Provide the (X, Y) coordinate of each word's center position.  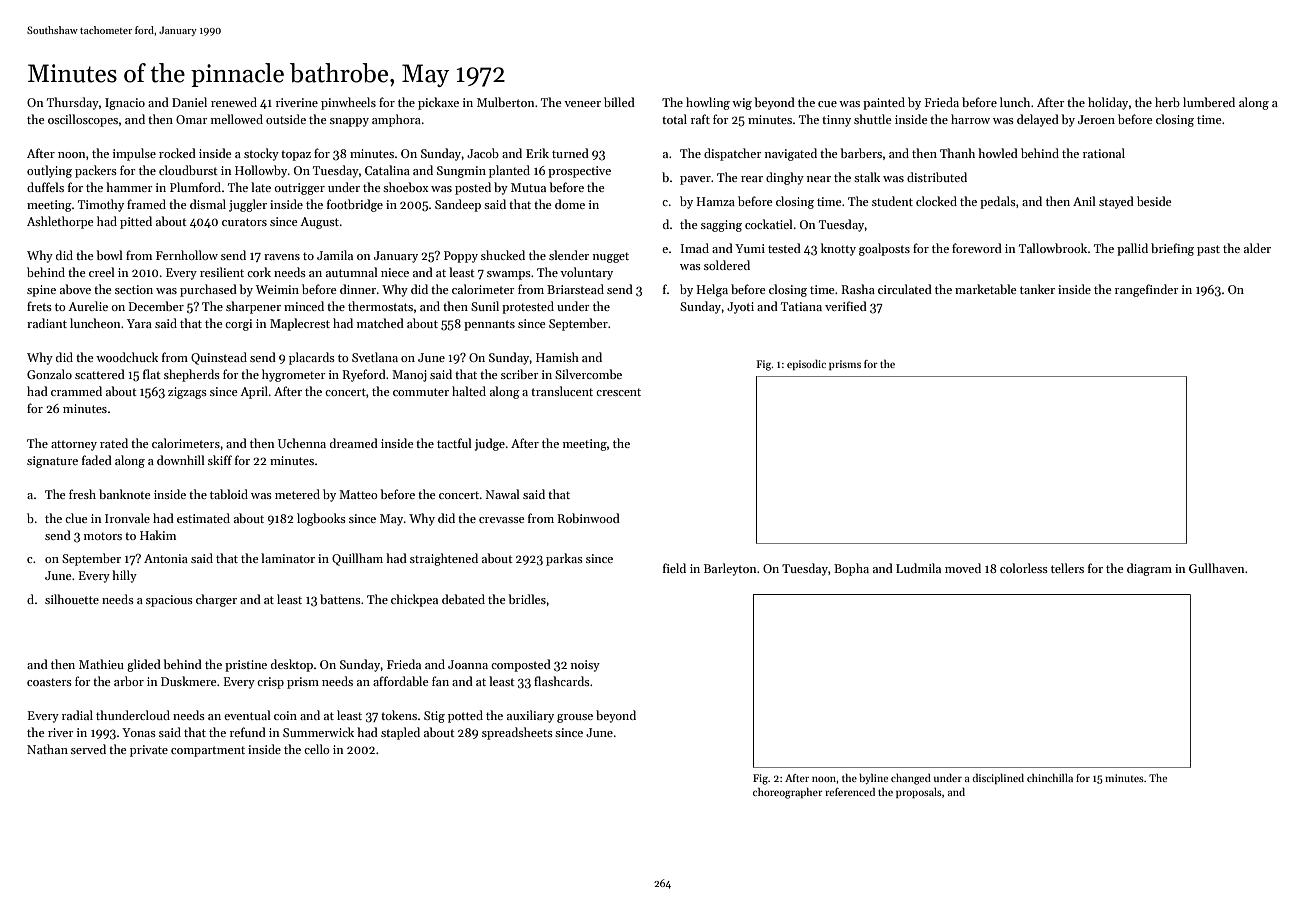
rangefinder (1147, 290)
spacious (169, 601)
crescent (618, 392)
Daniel (189, 102)
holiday (1108, 103)
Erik (537, 153)
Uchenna (302, 443)
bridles (527, 599)
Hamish (557, 357)
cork (259, 272)
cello (317, 749)
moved (963, 568)
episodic (806, 365)
